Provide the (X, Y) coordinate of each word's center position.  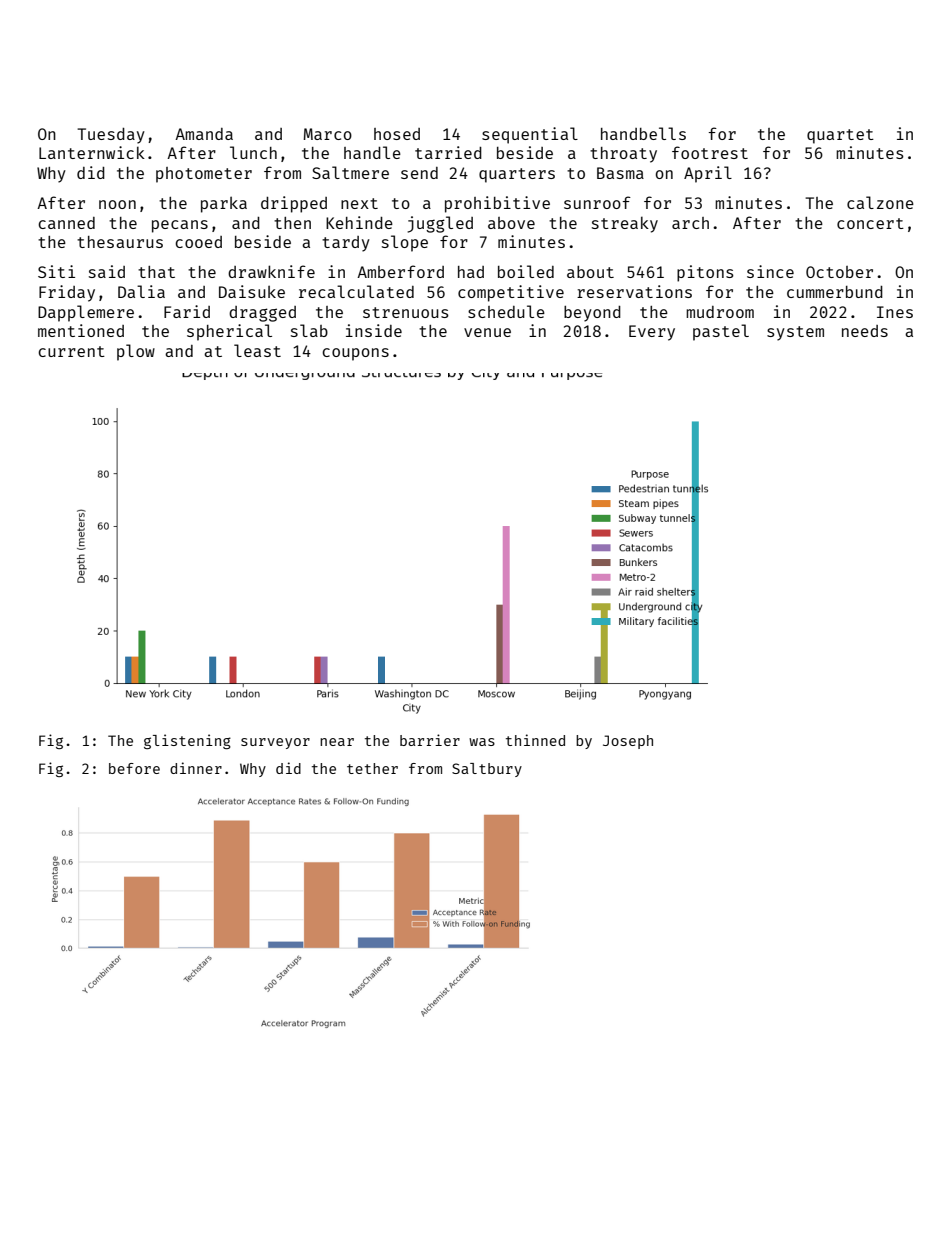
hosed (397, 134)
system (795, 333)
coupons (355, 354)
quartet (840, 136)
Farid (187, 311)
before (134, 768)
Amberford (400, 271)
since (770, 271)
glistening (187, 741)
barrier (430, 740)
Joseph (628, 742)
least (257, 350)
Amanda (204, 134)
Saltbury (487, 770)
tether (372, 768)
